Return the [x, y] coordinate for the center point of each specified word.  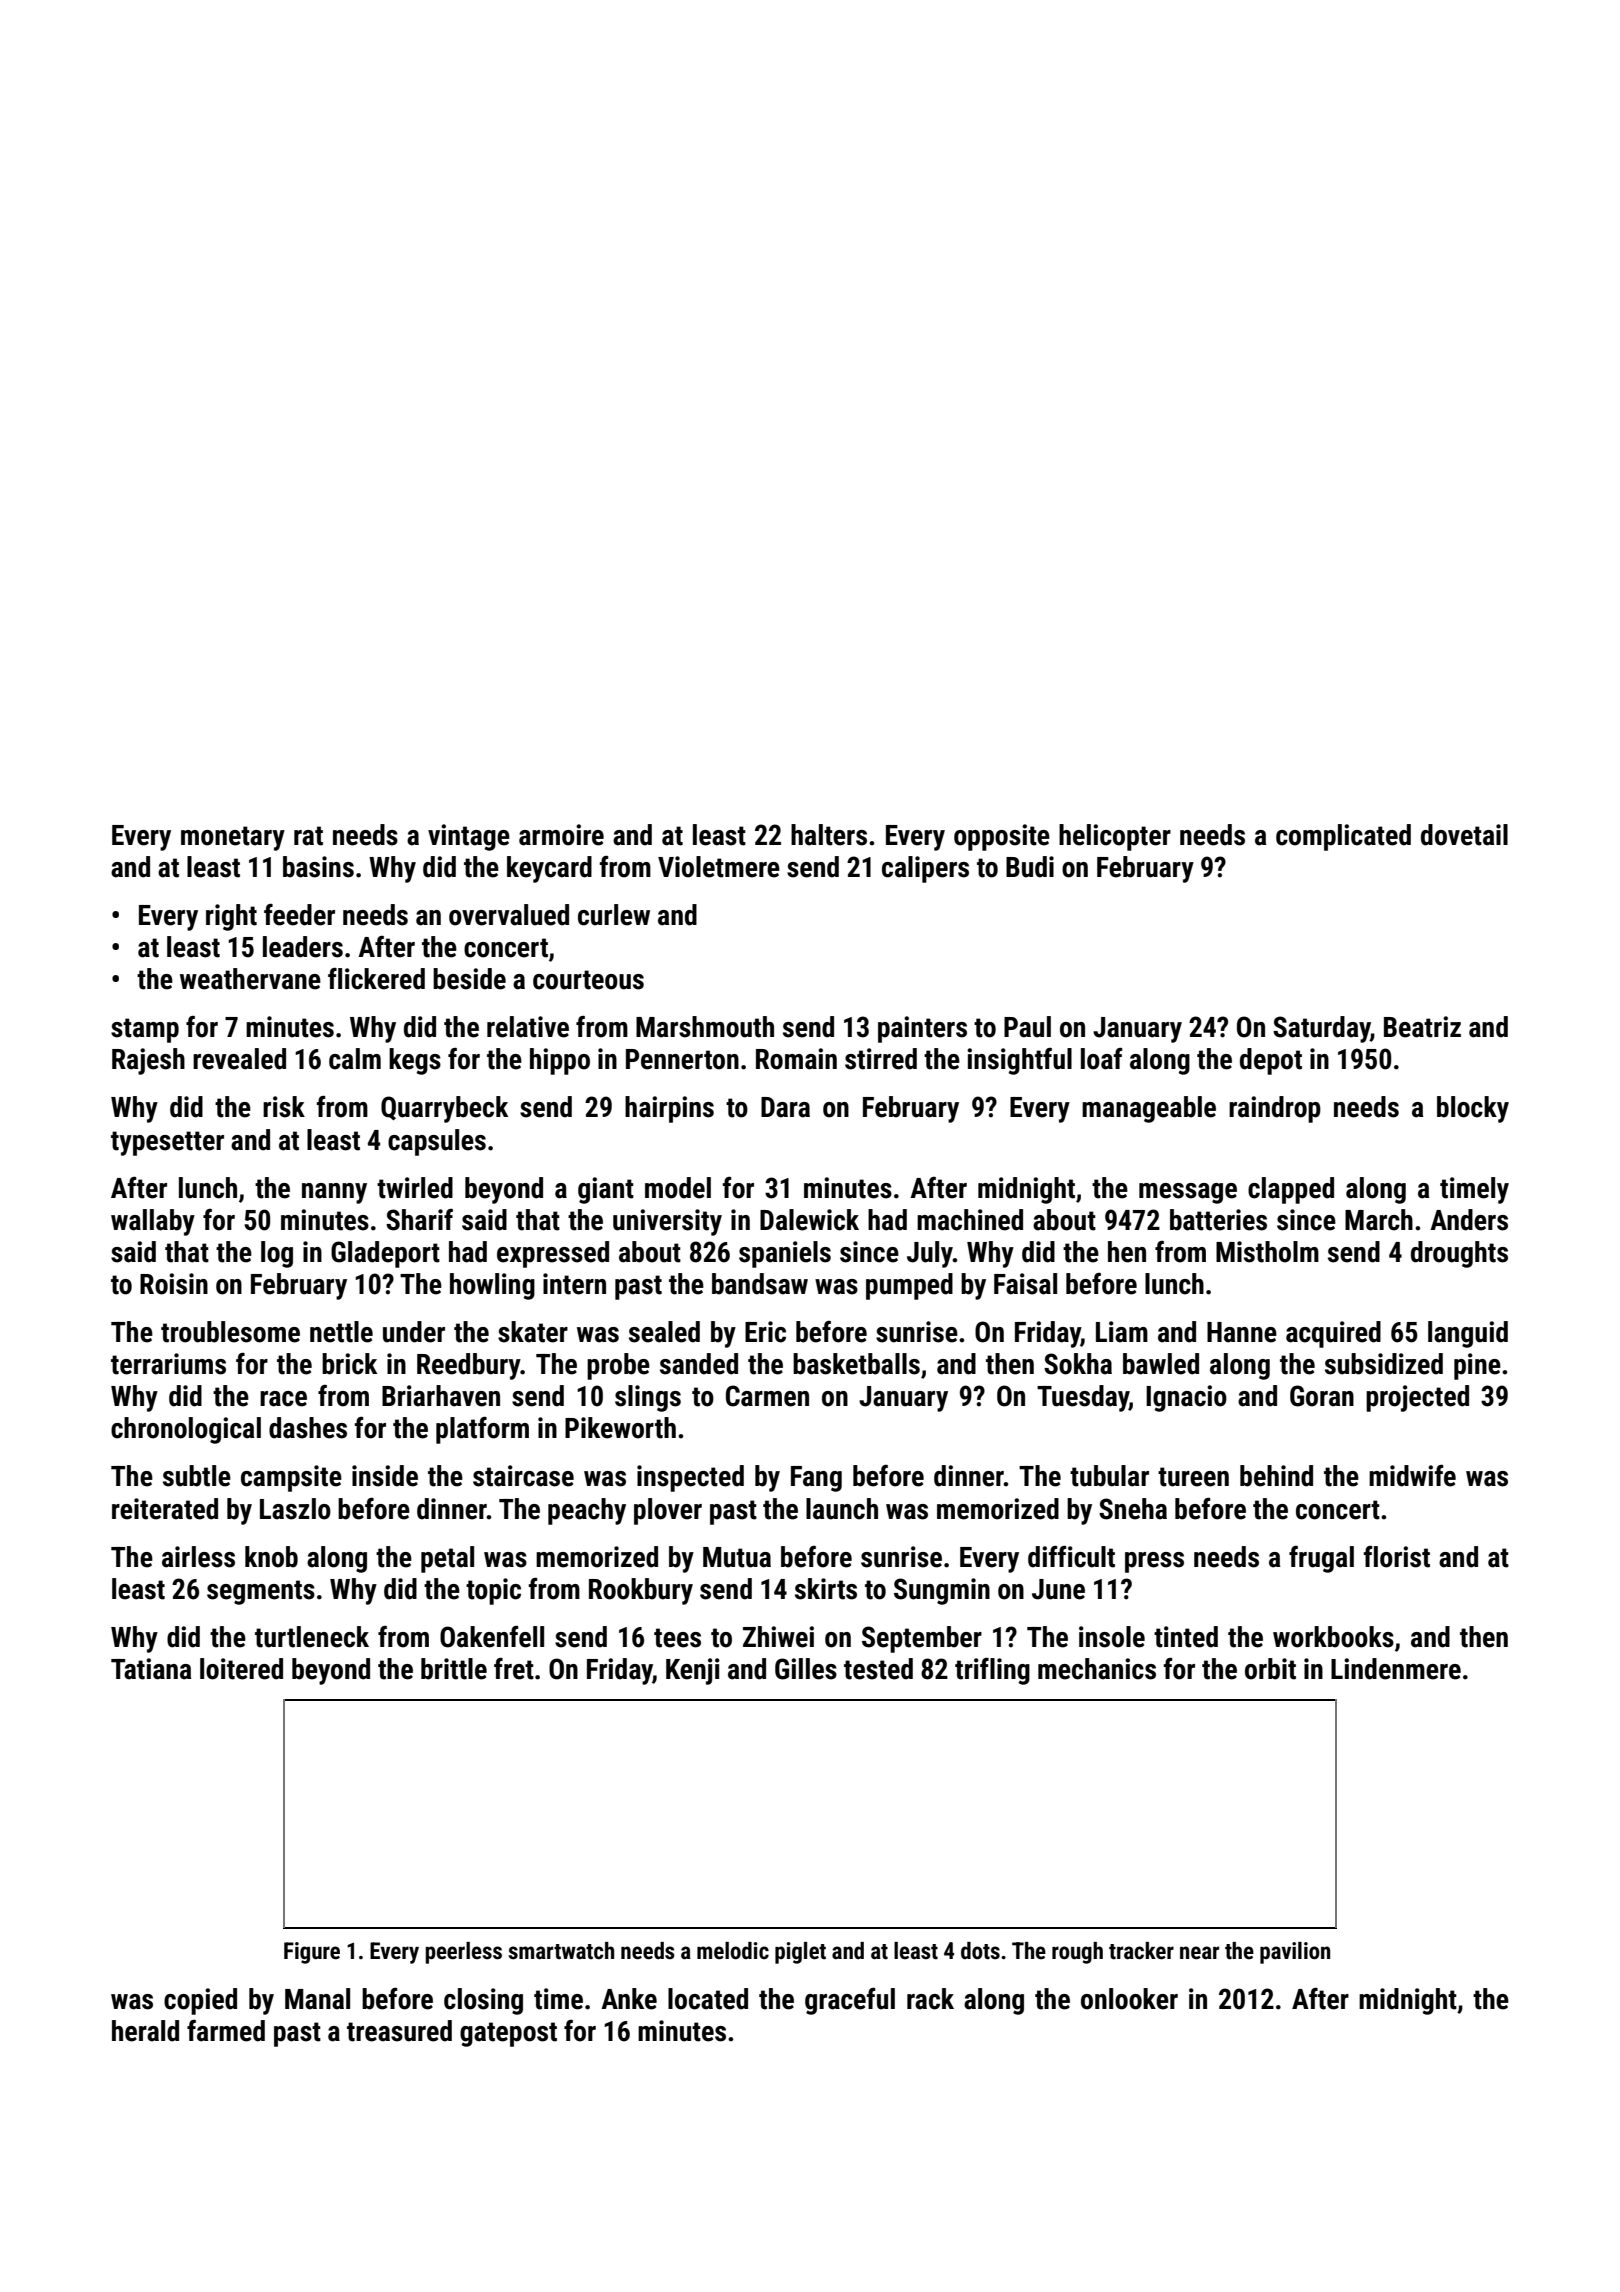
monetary [233, 838]
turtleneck [312, 1637]
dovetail [1464, 835]
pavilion [1295, 1953]
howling [492, 1286]
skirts [826, 1589]
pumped [909, 1286]
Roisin [174, 1284]
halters [829, 835]
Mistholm [1267, 1252]
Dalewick [809, 1220]
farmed [226, 2031]
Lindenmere [1396, 1669]
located [708, 1999]
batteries [1218, 1220]
